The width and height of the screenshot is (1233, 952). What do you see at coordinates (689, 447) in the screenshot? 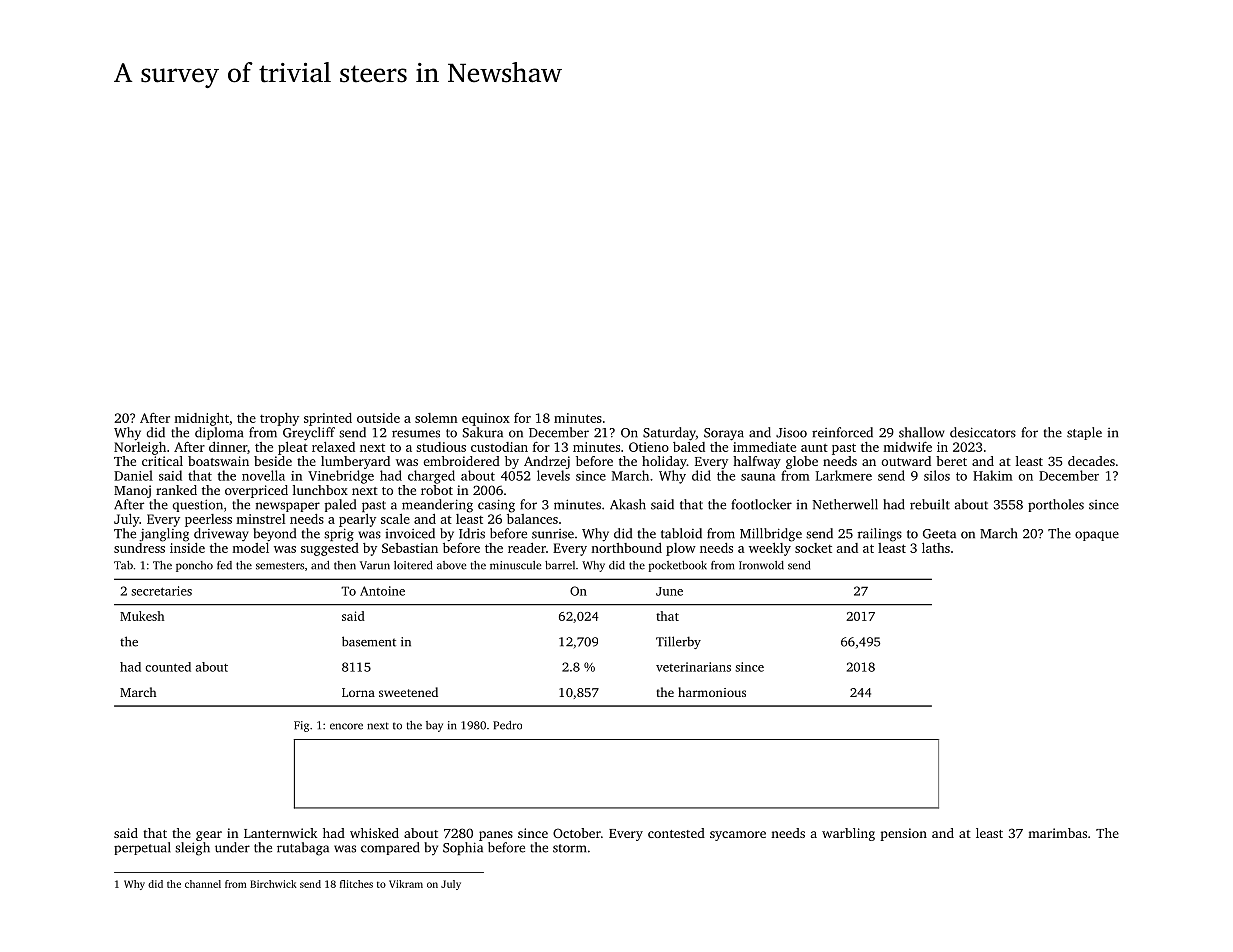
I see `baled` at bounding box center [689, 447].
